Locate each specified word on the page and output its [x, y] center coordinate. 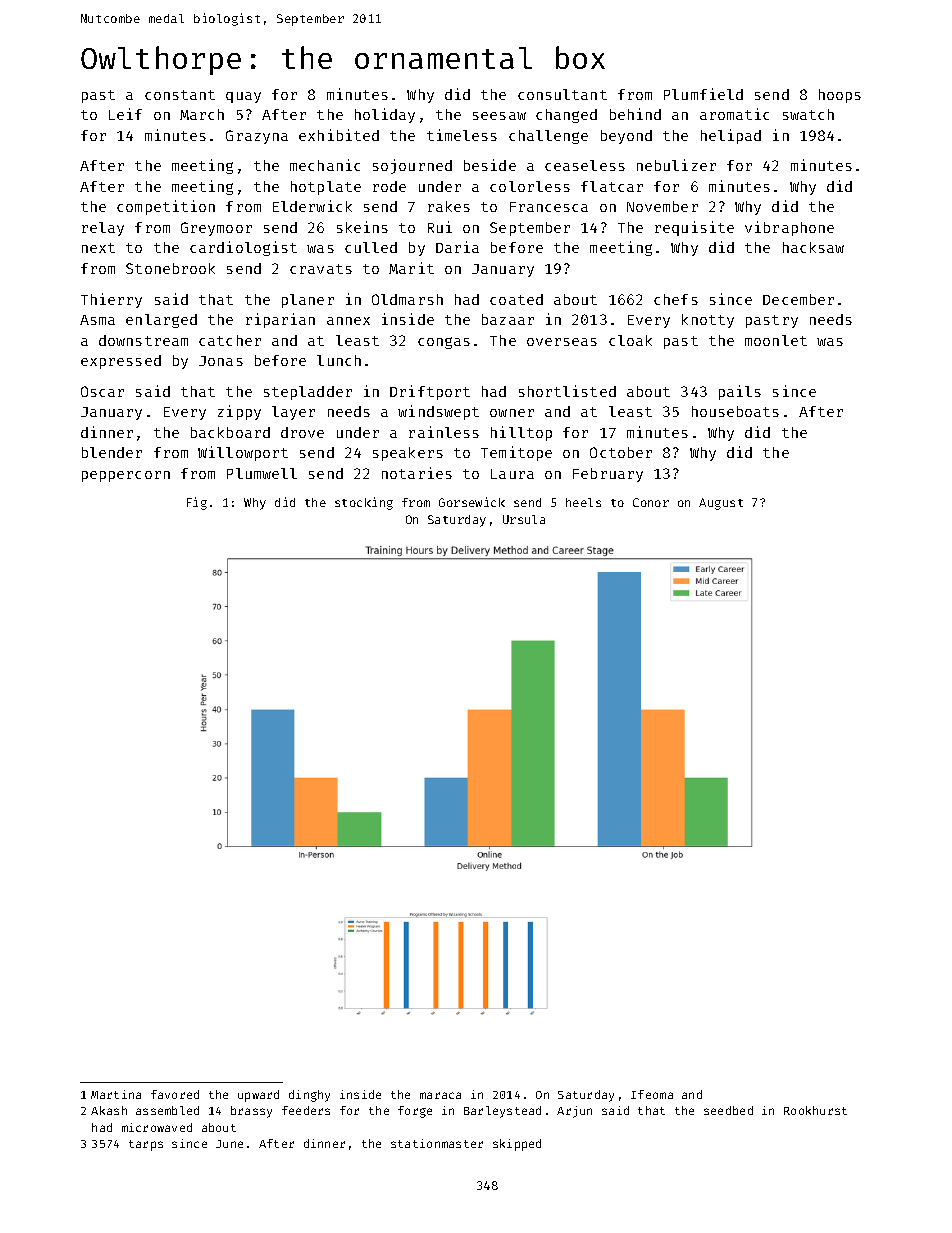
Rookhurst [815, 1110]
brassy [251, 1112]
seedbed [728, 1110]
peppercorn [126, 476]
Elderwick [312, 206]
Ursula [524, 519]
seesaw [499, 116]
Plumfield [703, 94]
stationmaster [437, 1143]
